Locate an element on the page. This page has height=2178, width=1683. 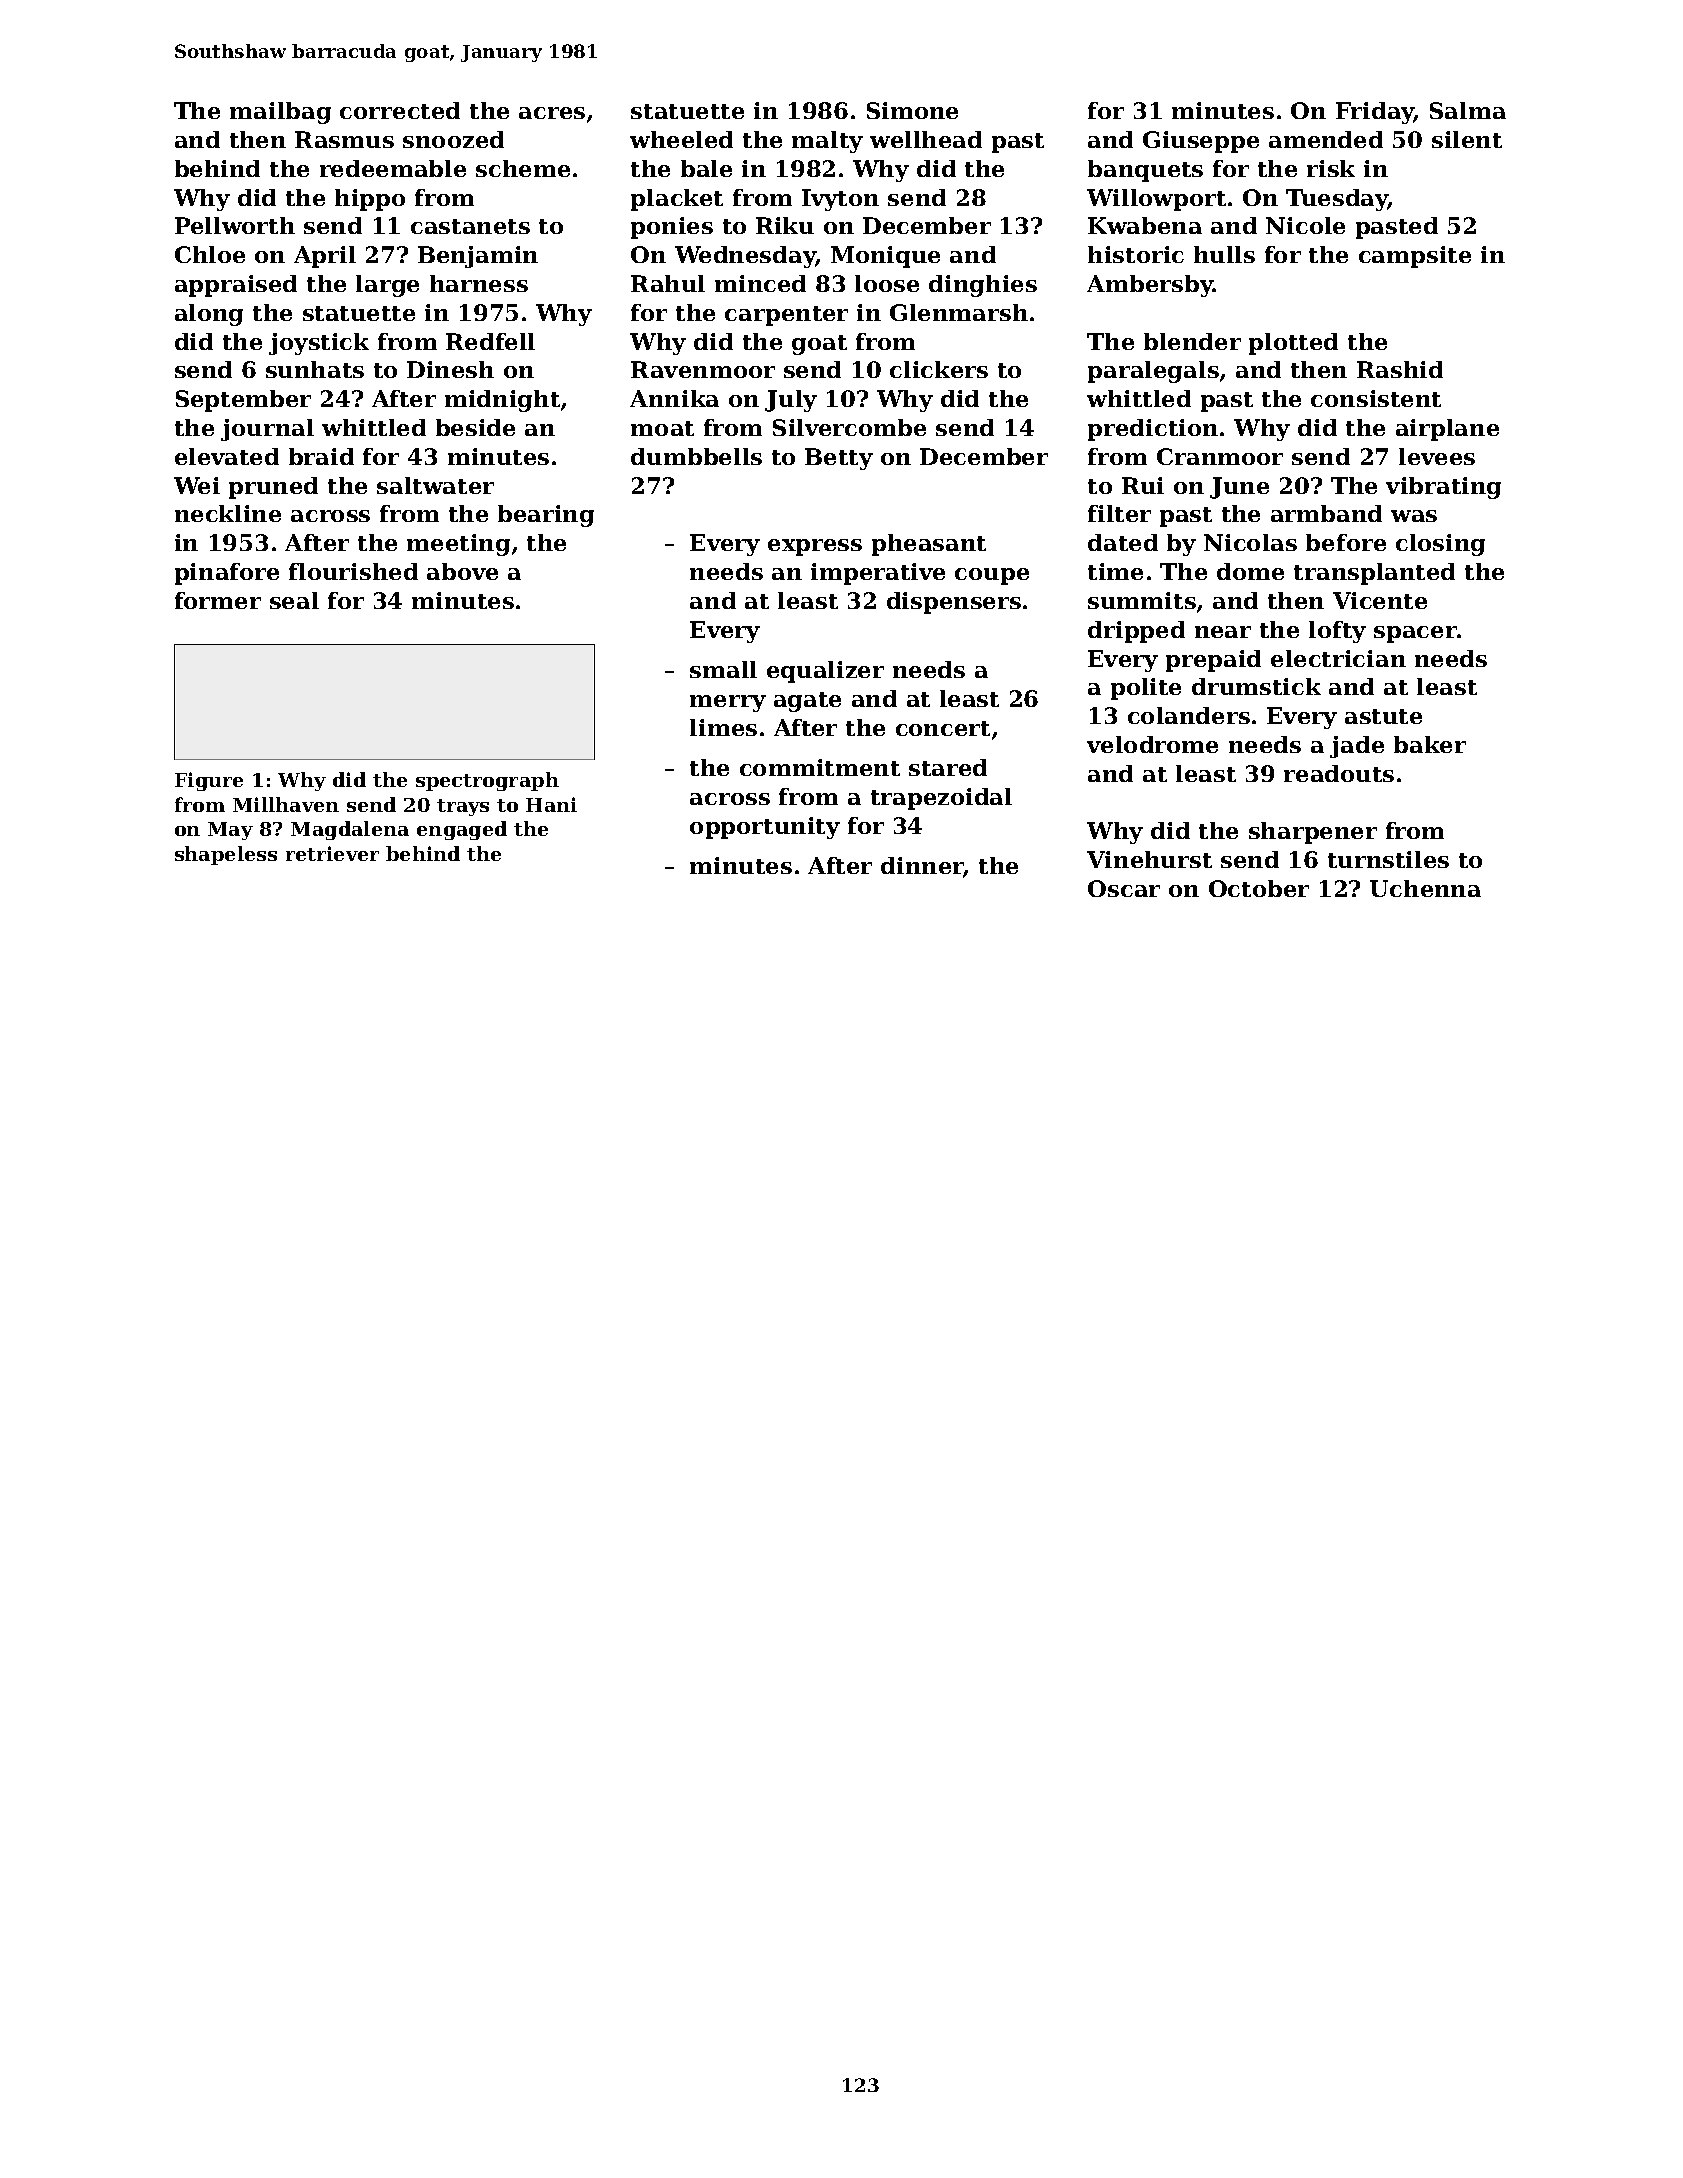
Ambersby is located at coordinates (1150, 286).
